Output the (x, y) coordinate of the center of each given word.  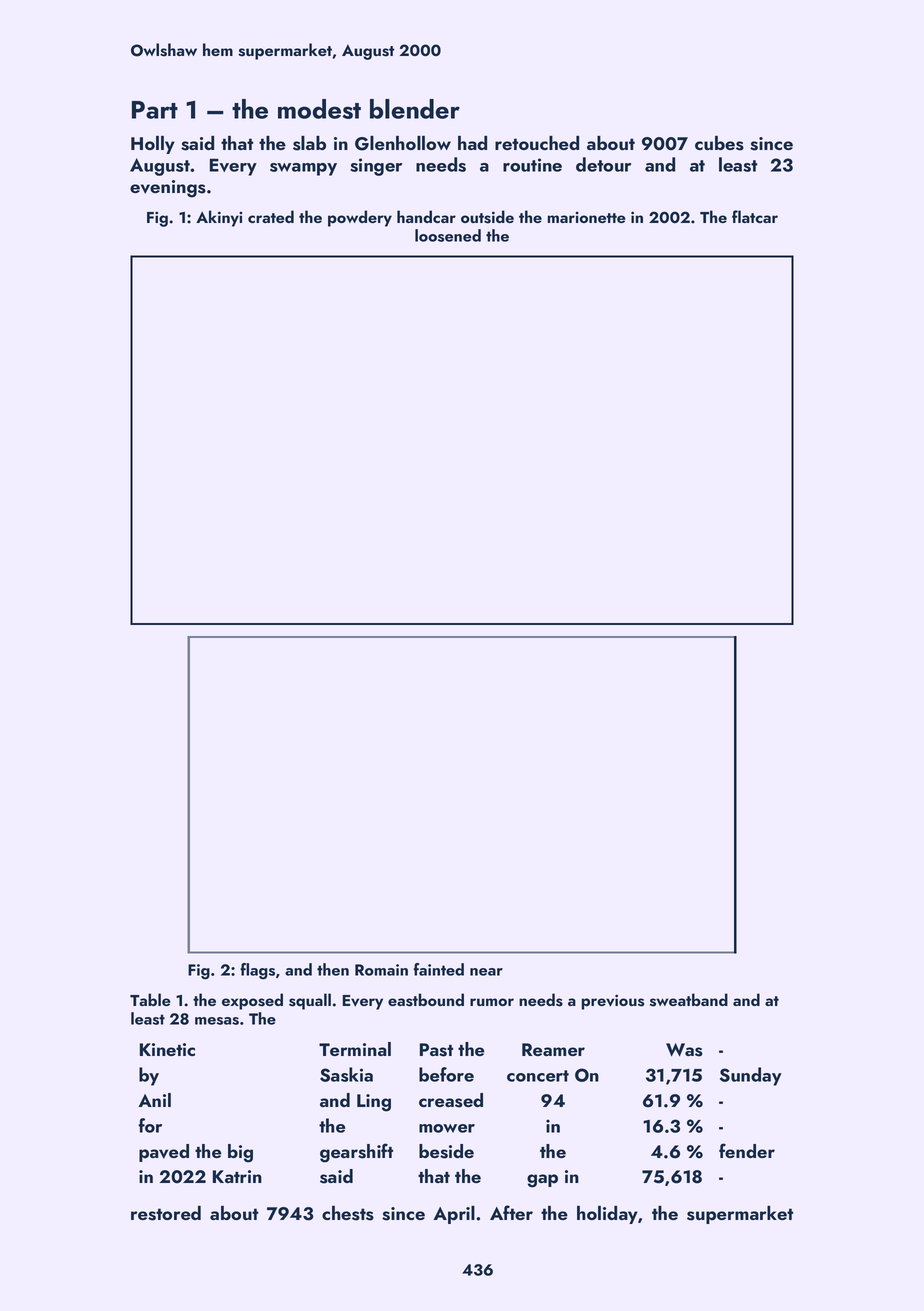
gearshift (356, 1153)
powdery (360, 218)
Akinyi (219, 218)
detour (603, 164)
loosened (448, 235)
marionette (587, 217)
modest (319, 109)
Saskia (346, 1074)
